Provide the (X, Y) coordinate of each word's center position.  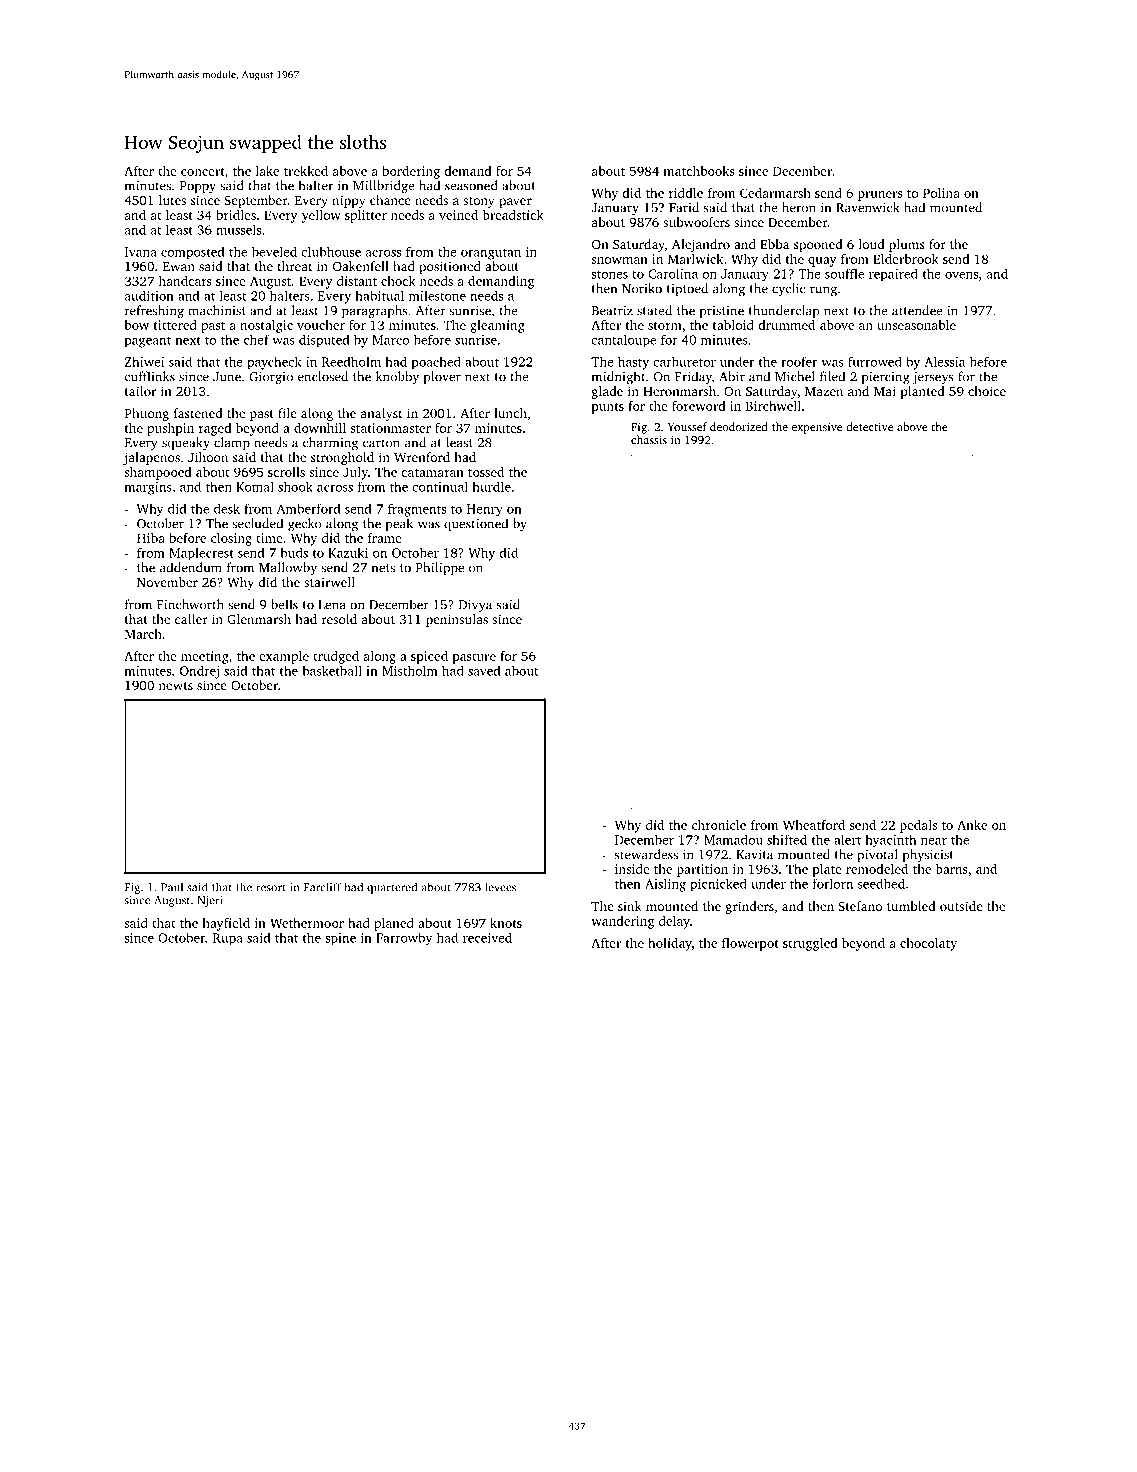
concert (203, 171)
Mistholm (410, 670)
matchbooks (699, 171)
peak (399, 524)
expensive (817, 428)
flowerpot (750, 944)
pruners (880, 196)
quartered (392, 888)
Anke (972, 825)
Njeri (210, 901)
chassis (649, 439)
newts (176, 686)
